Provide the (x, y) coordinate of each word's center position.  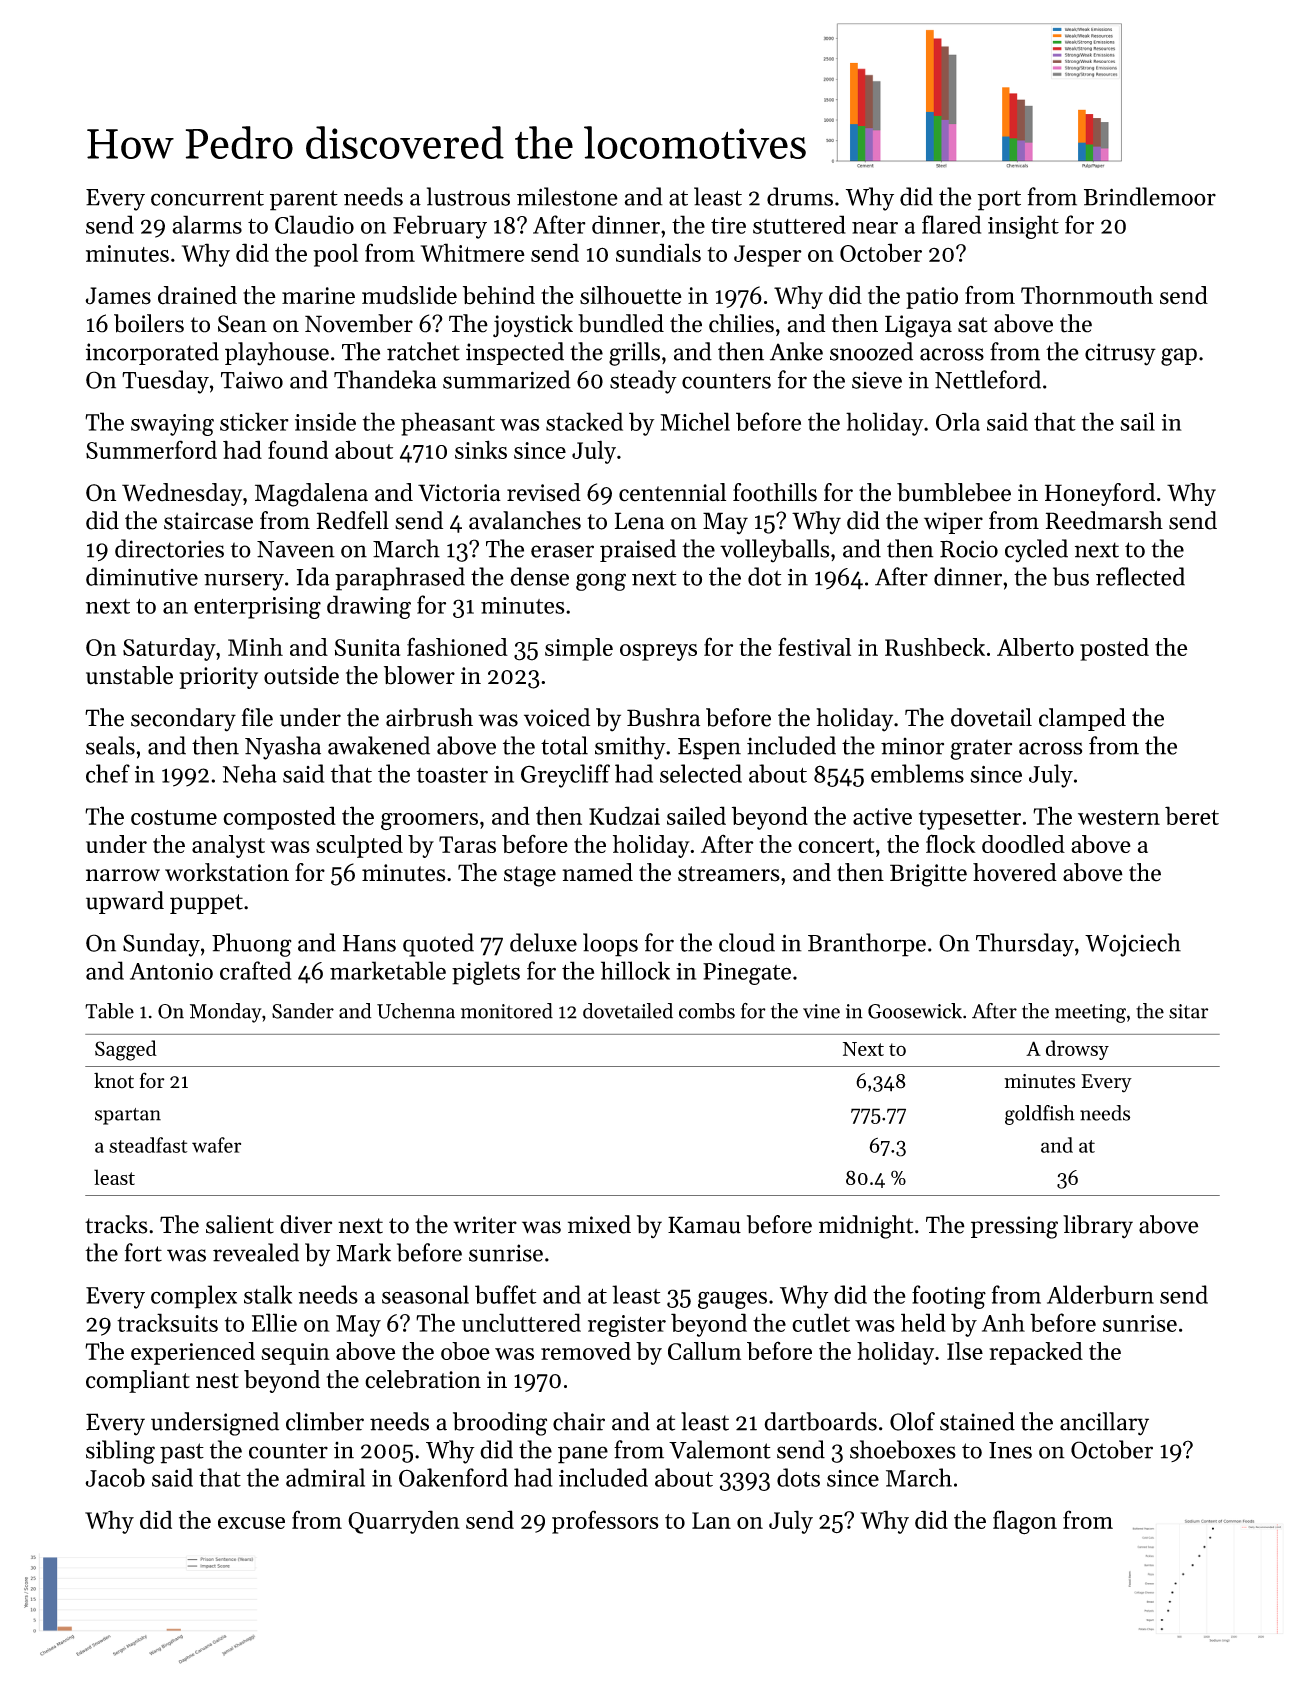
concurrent (207, 198)
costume (174, 817)
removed (586, 1351)
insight (1023, 227)
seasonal (425, 1294)
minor (912, 746)
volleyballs (774, 551)
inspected (515, 353)
